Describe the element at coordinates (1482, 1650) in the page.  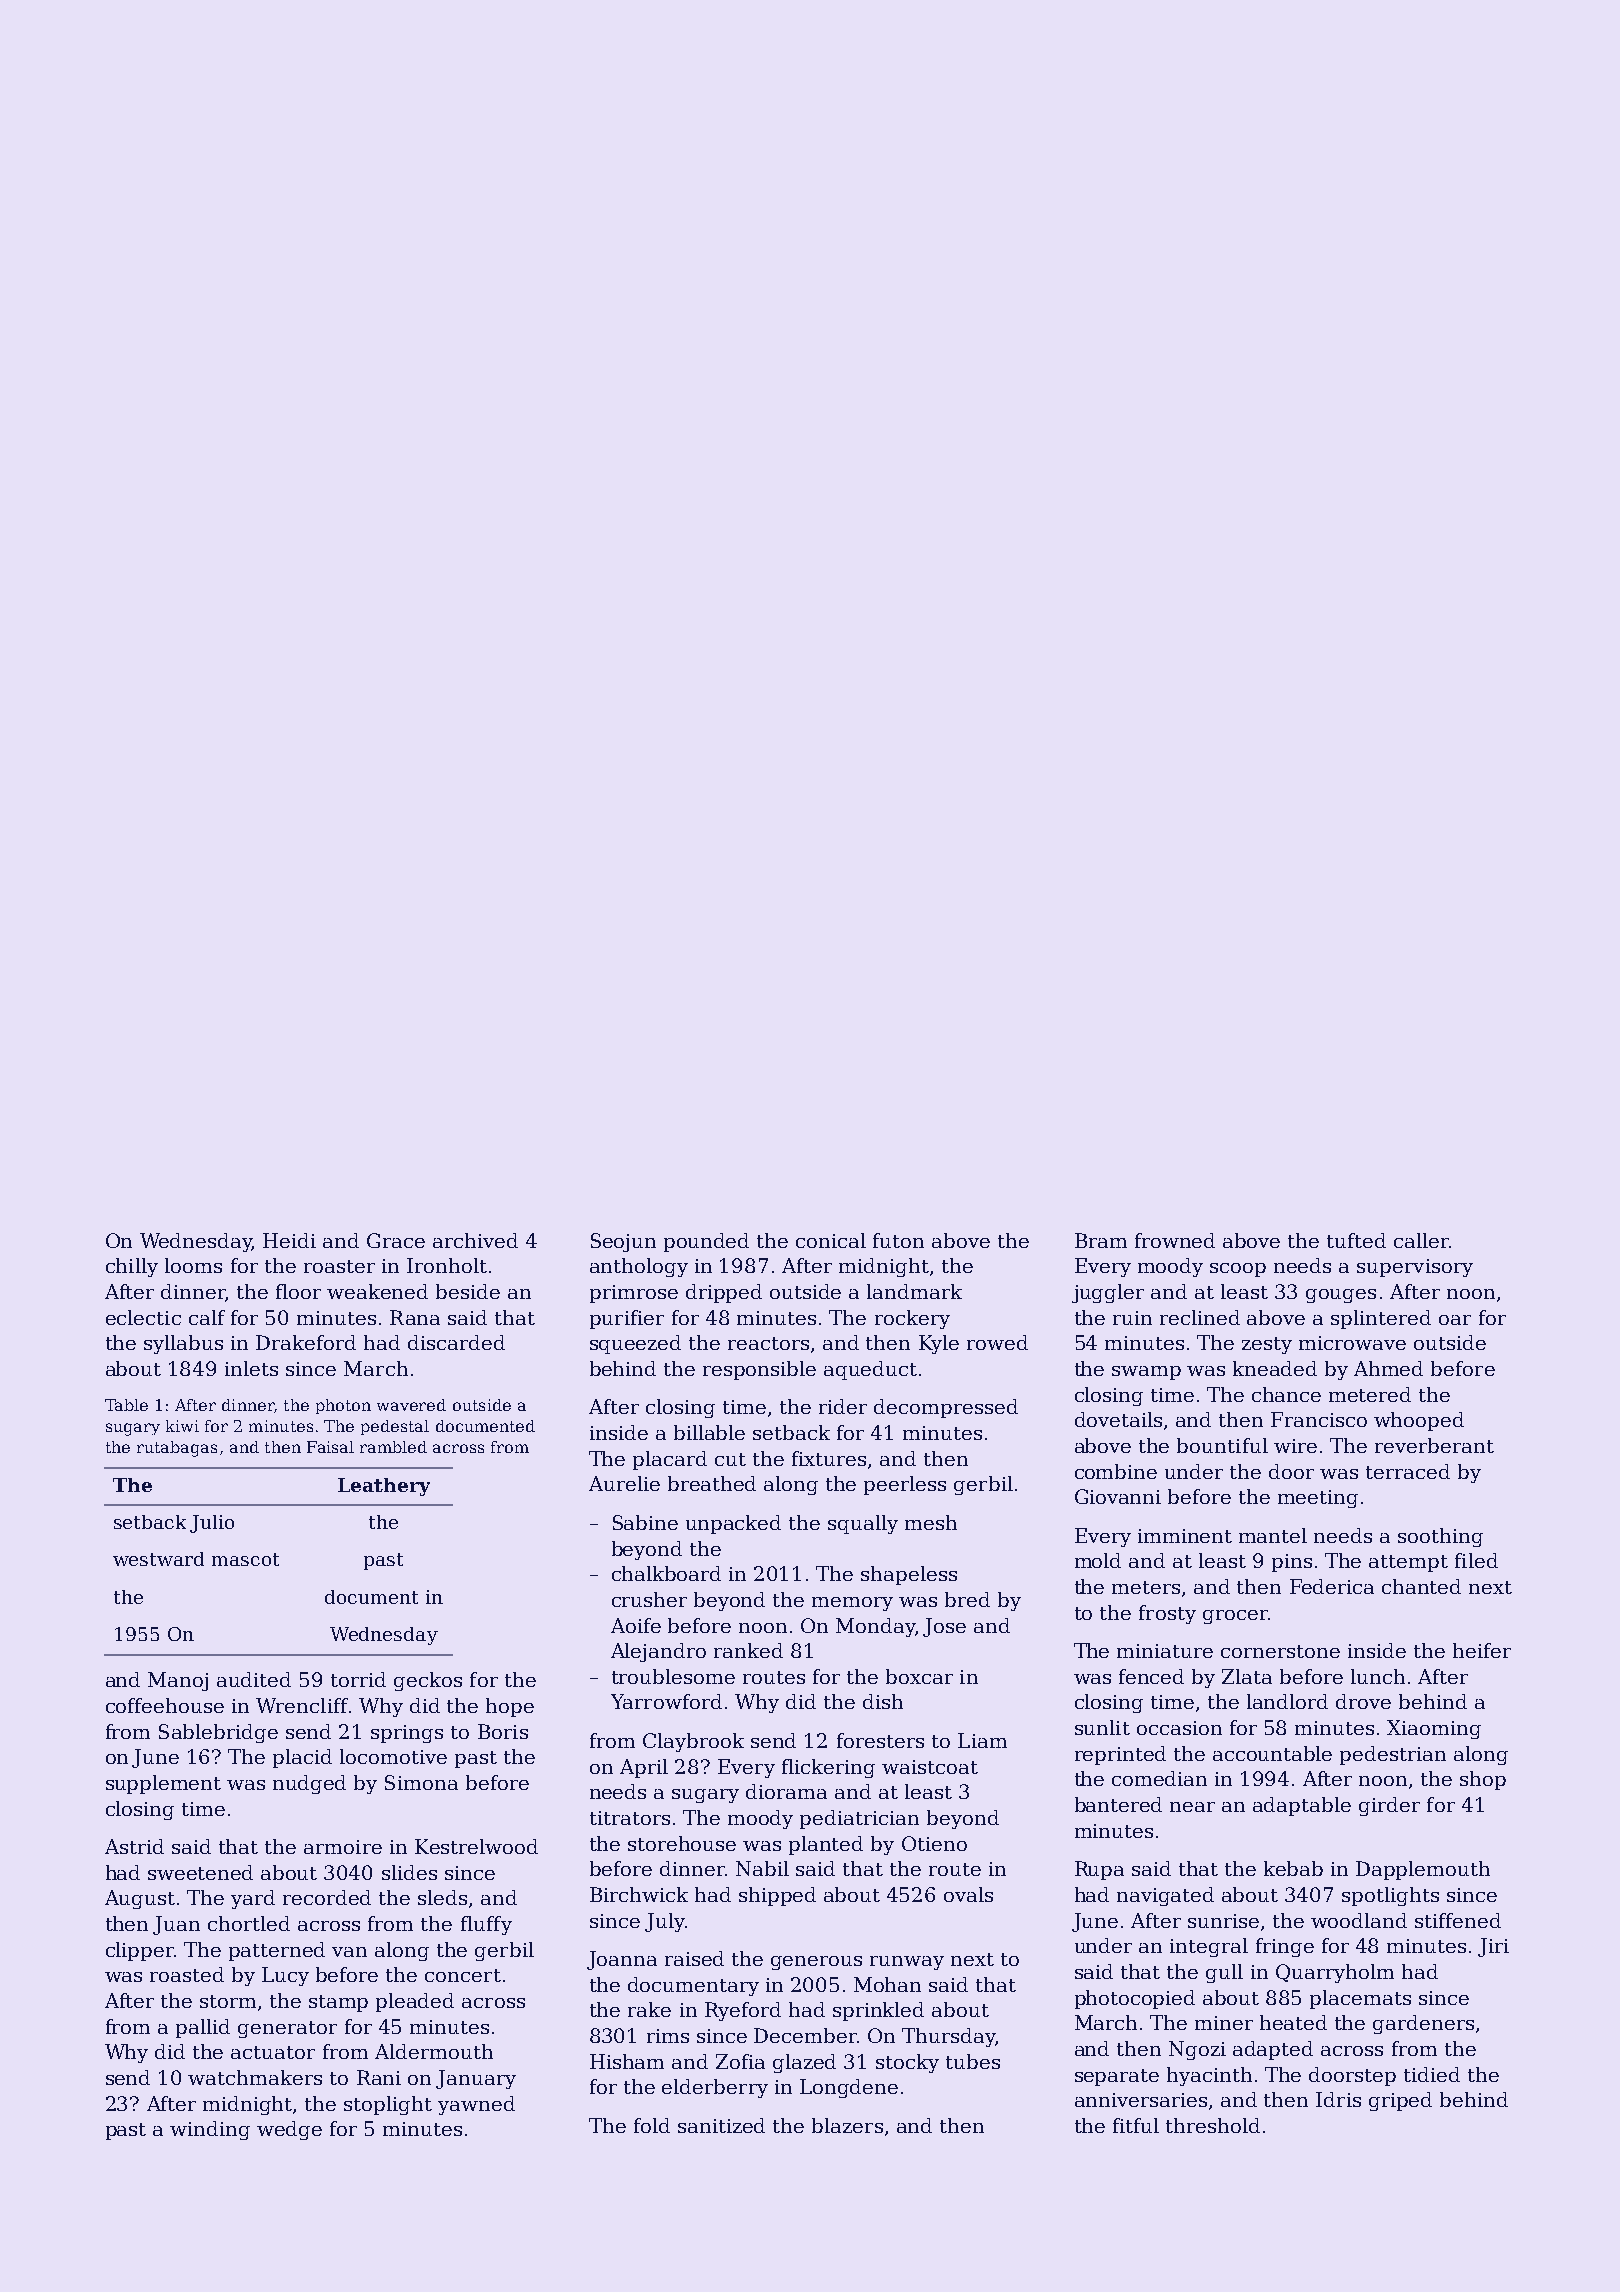
I see `heifer` at that location.
